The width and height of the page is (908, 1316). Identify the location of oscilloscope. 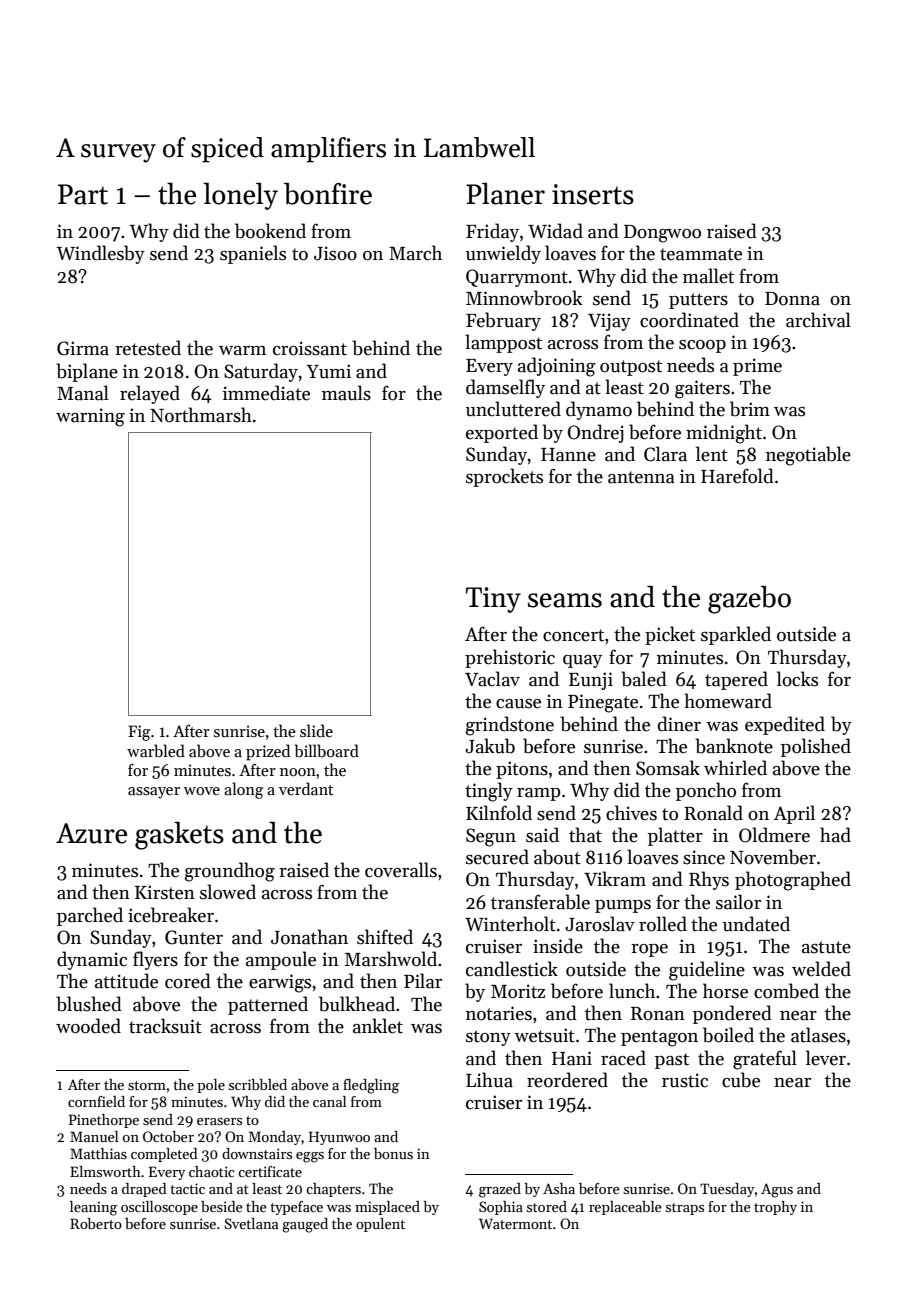
(159, 1208).
